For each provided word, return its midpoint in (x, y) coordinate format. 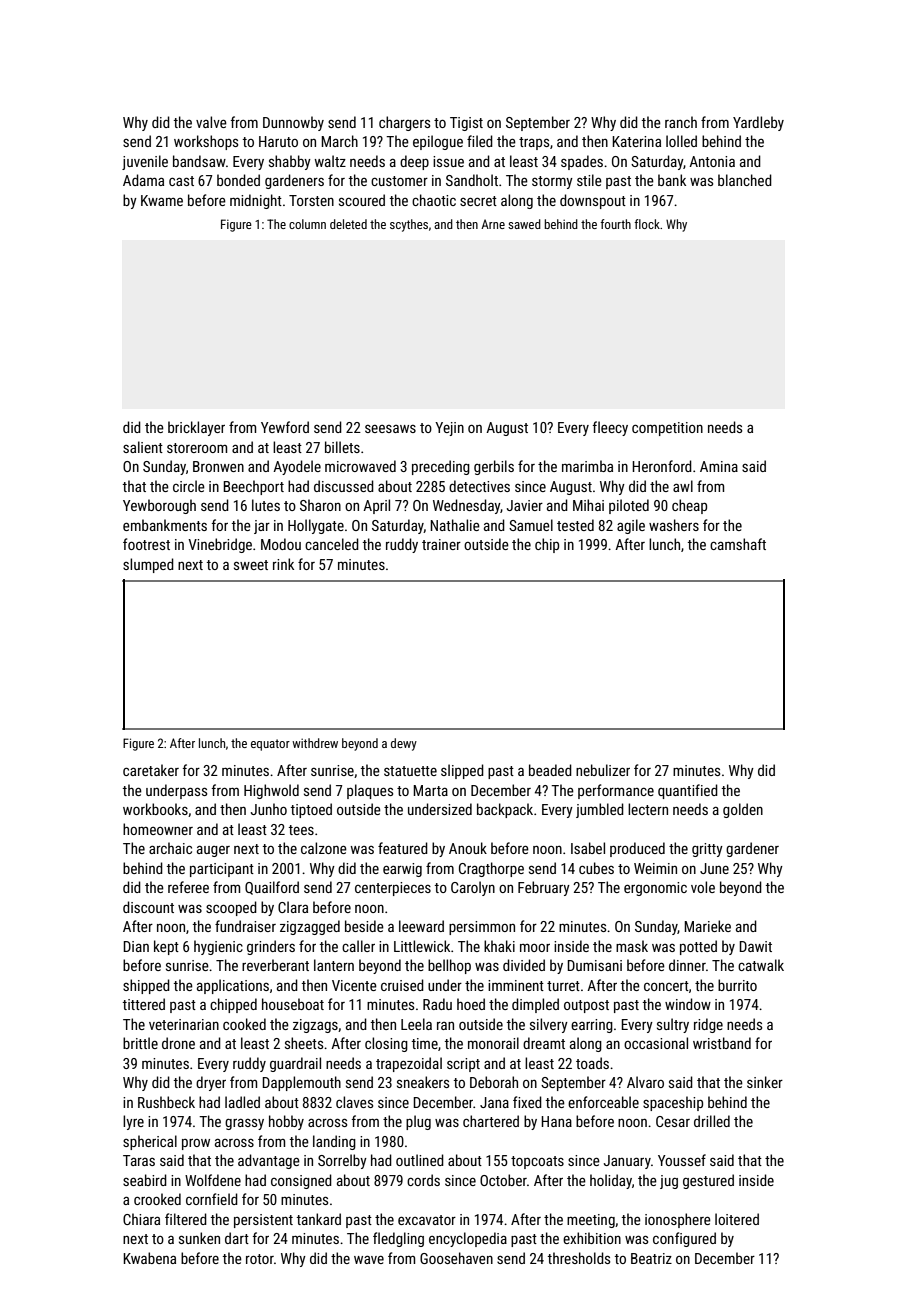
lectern (648, 809)
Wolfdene (213, 1180)
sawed (524, 224)
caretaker (151, 770)
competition (667, 429)
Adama (143, 180)
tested (575, 525)
